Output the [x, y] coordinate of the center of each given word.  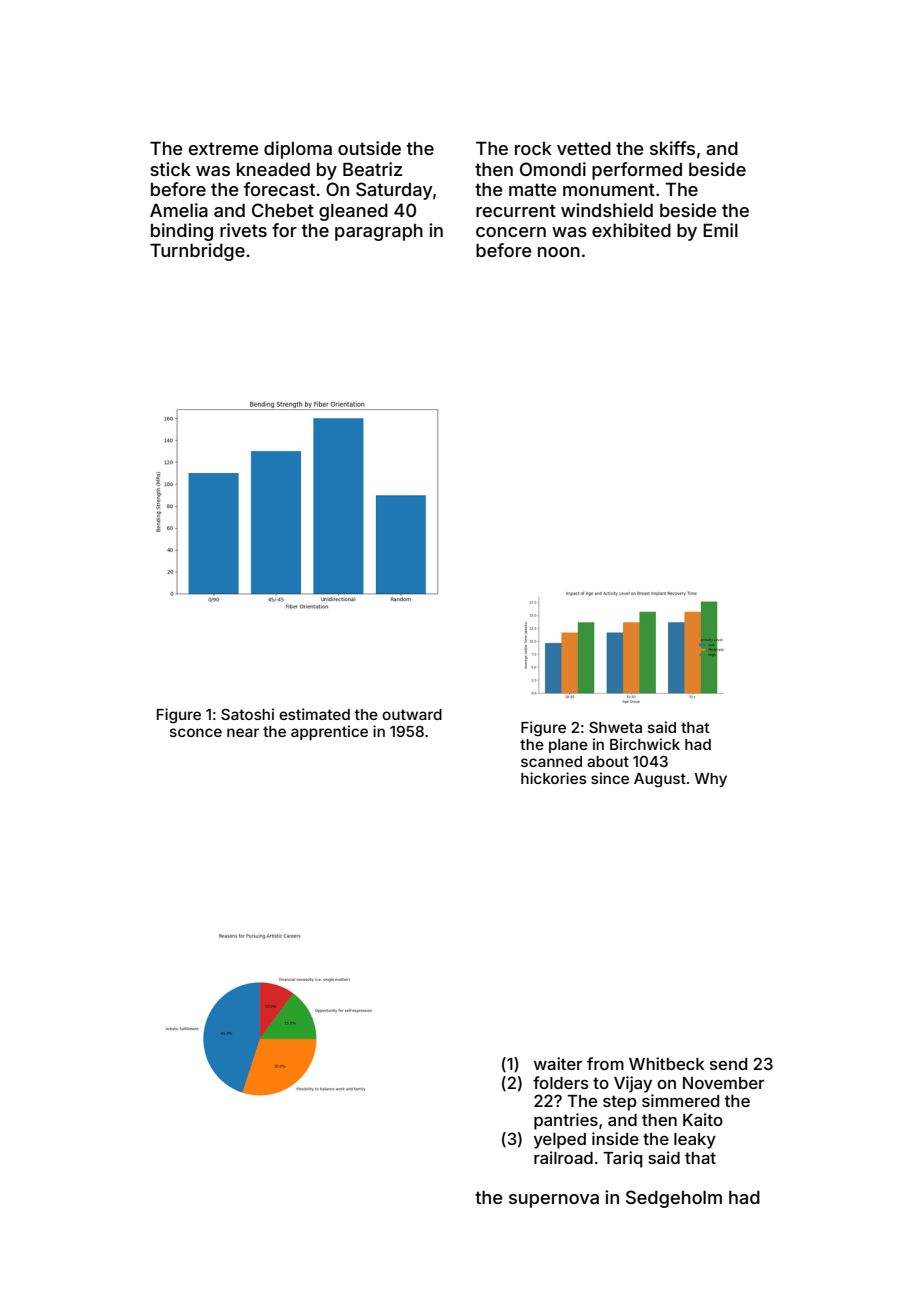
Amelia [179, 210]
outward [412, 714]
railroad [563, 1157]
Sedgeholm [674, 1199]
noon [559, 252]
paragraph [379, 232]
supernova [554, 1201]
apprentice [329, 732]
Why [711, 780]
